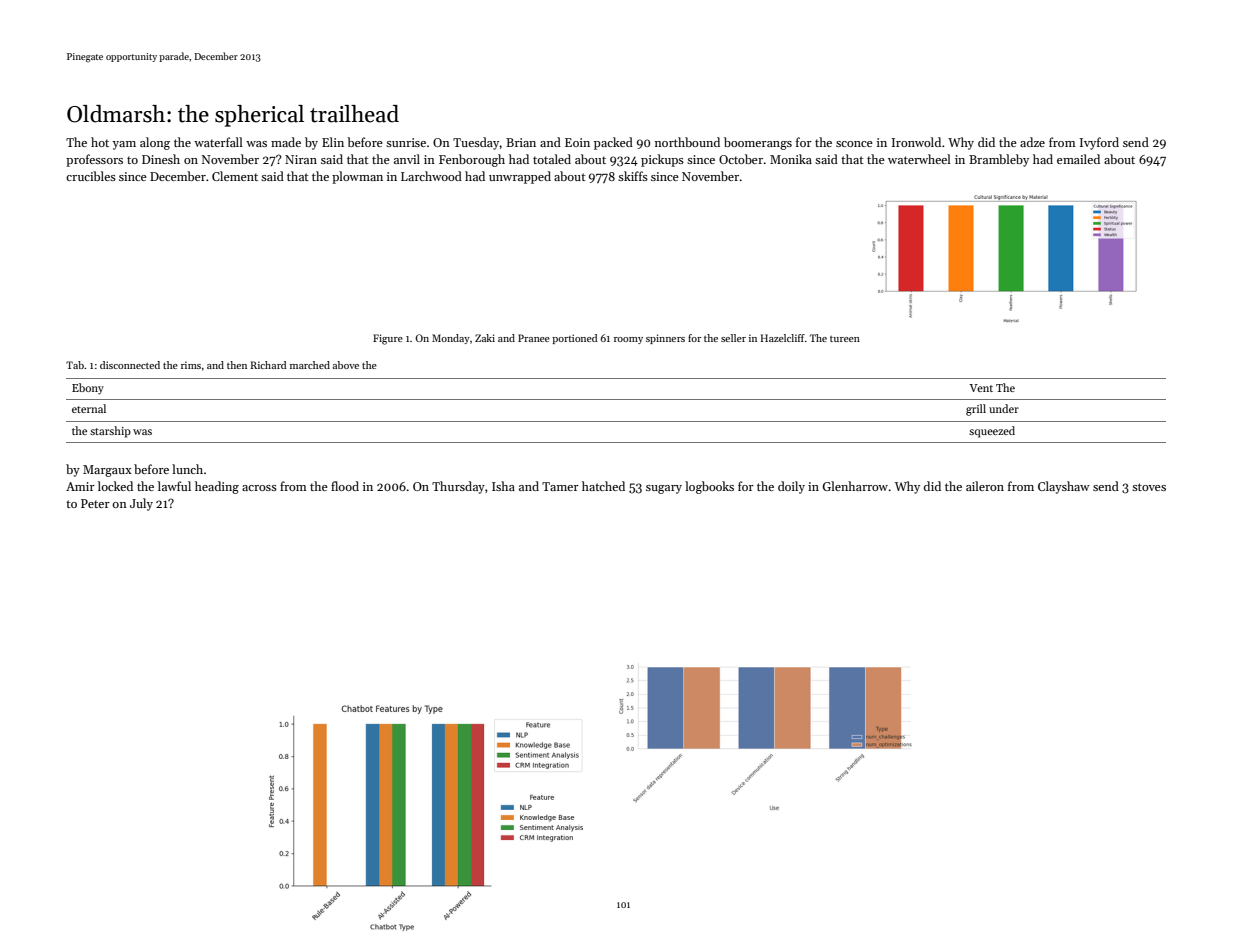 This screenshot has width=1233, height=952. I want to click on roomy, so click(628, 340).
